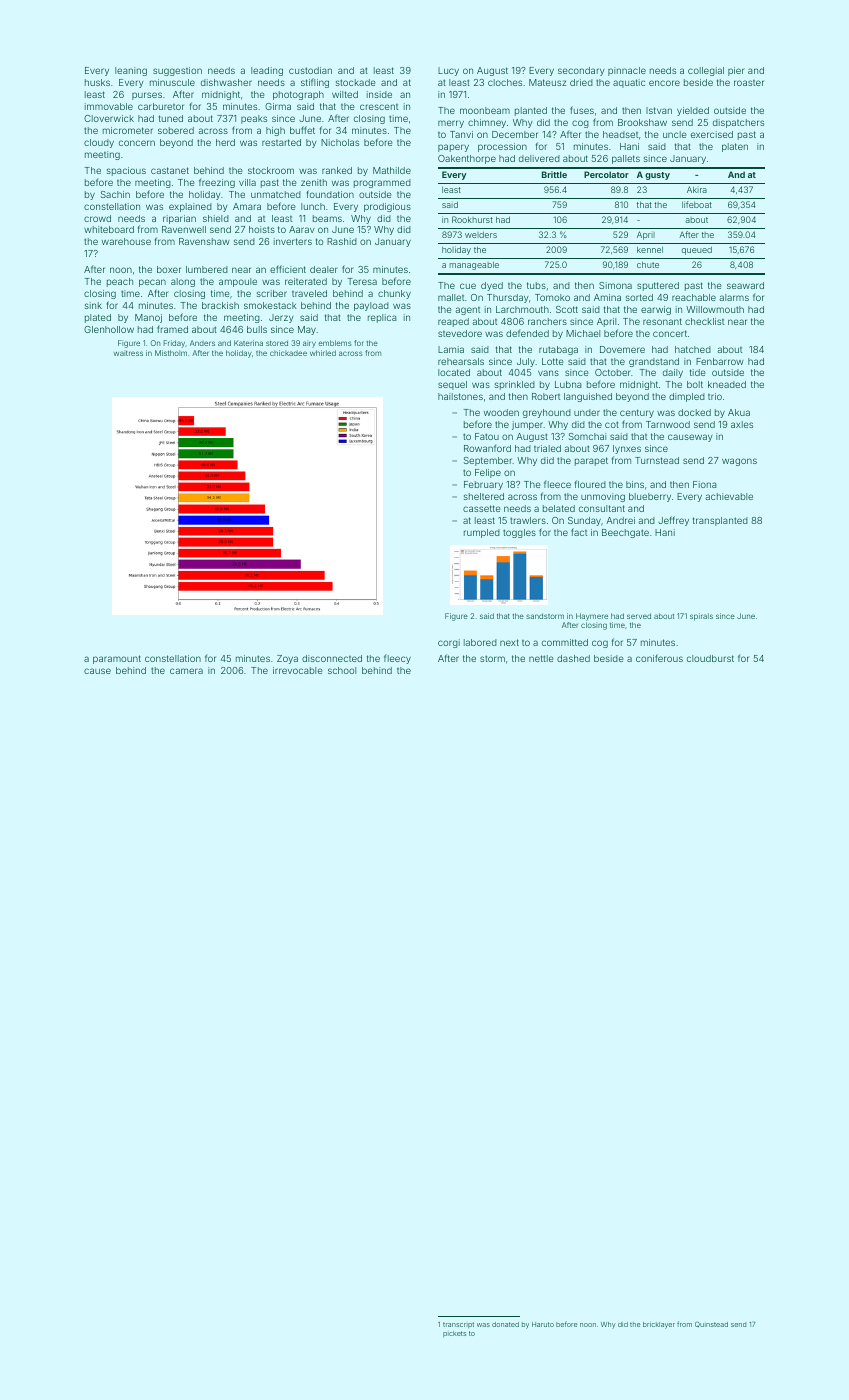  Describe the element at coordinates (171, 353) in the page. I see `Mistholm` at that location.
